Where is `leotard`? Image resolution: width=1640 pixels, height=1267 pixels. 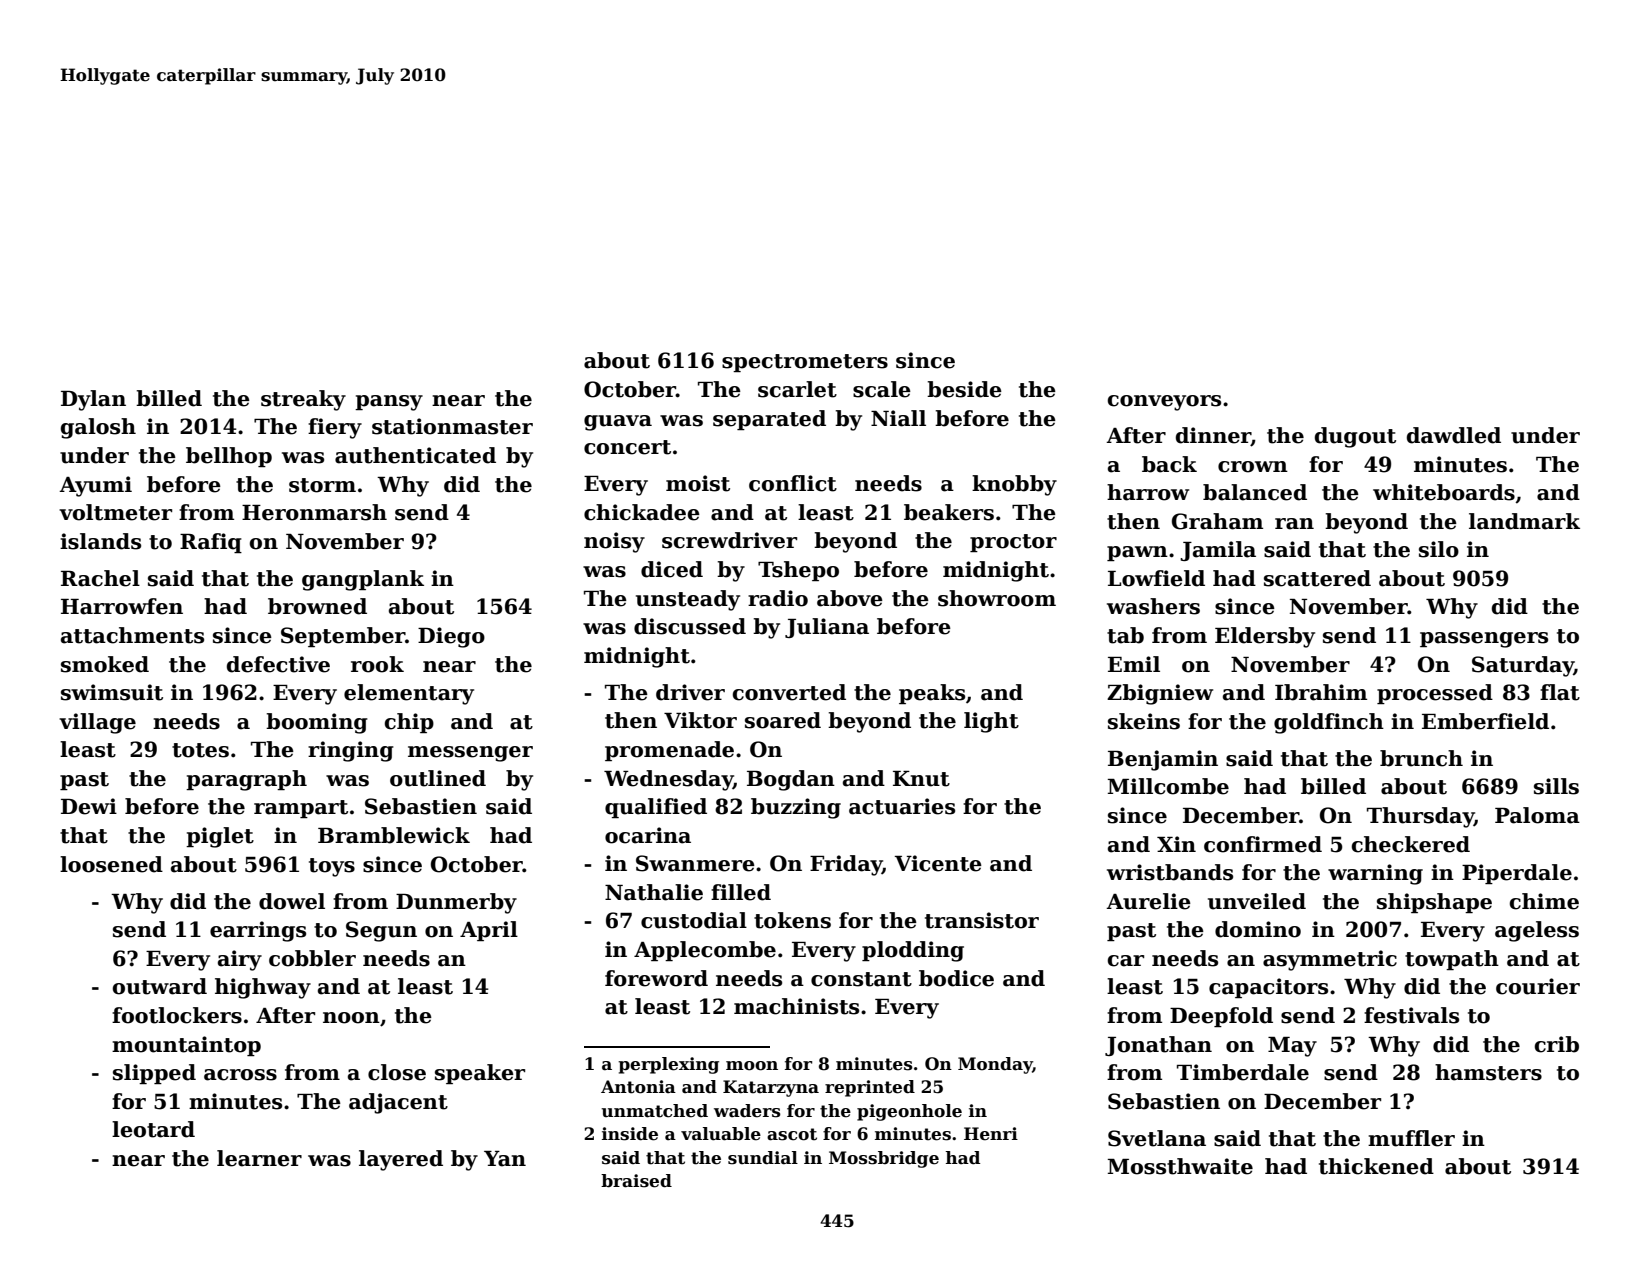
leotard is located at coordinates (153, 1129).
